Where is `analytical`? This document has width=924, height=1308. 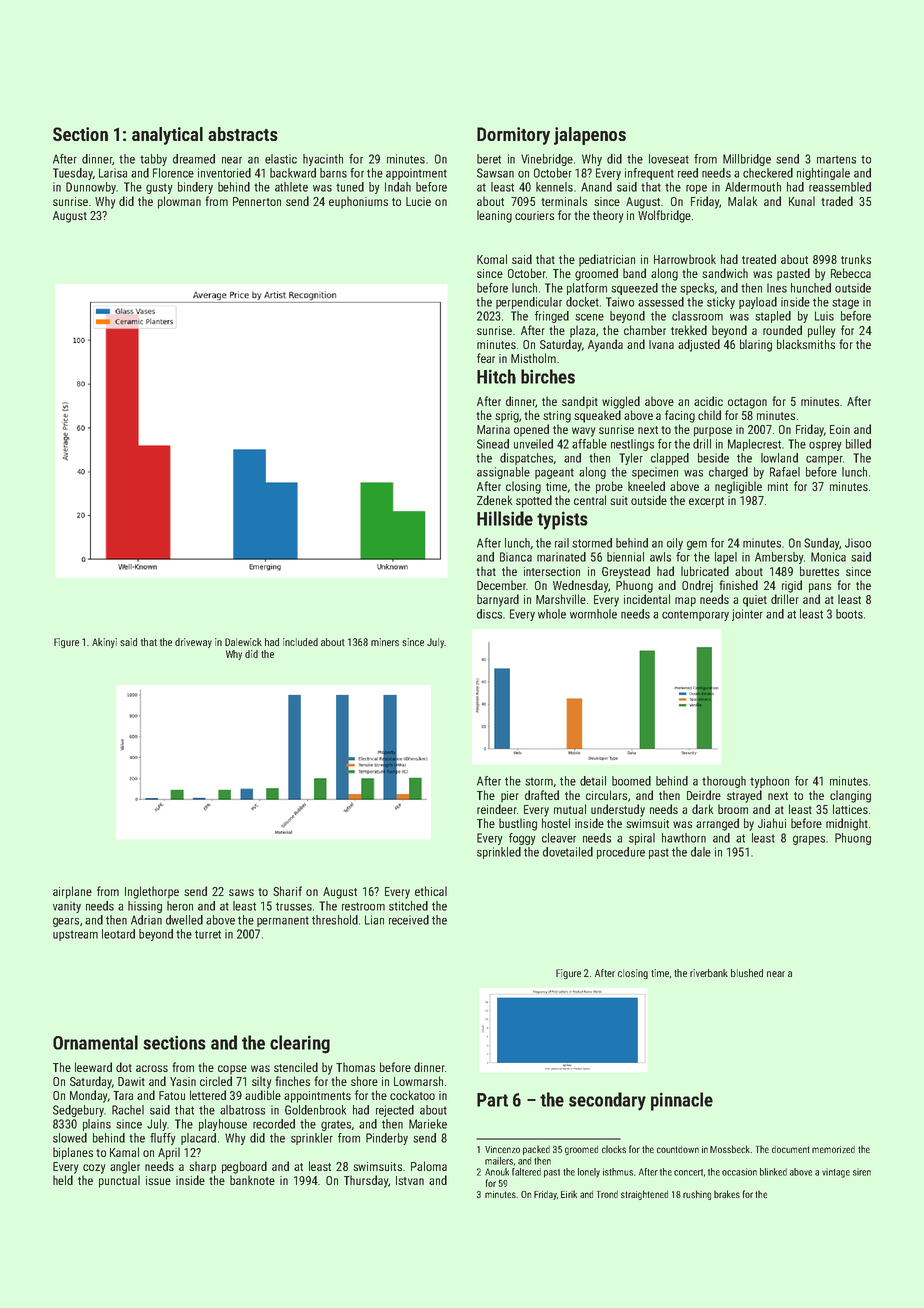
analytical is located at coordinates (167, 136).
